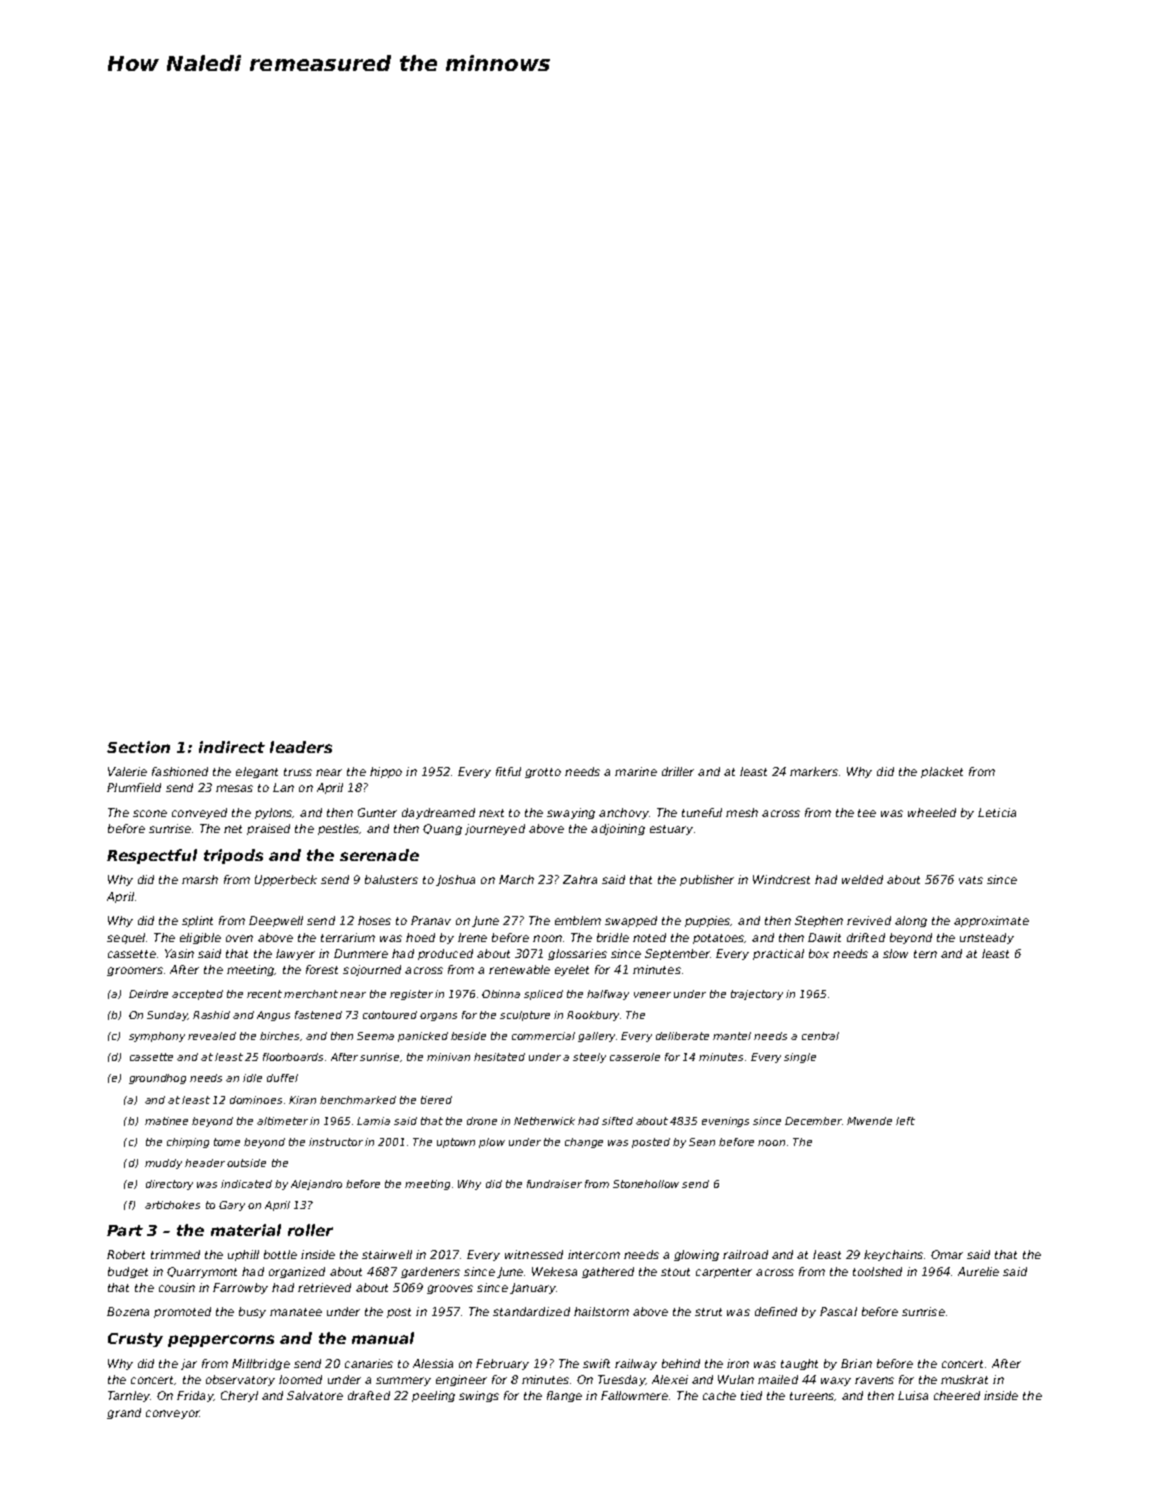  I want to click on Windcrest, so click(781, 879).
